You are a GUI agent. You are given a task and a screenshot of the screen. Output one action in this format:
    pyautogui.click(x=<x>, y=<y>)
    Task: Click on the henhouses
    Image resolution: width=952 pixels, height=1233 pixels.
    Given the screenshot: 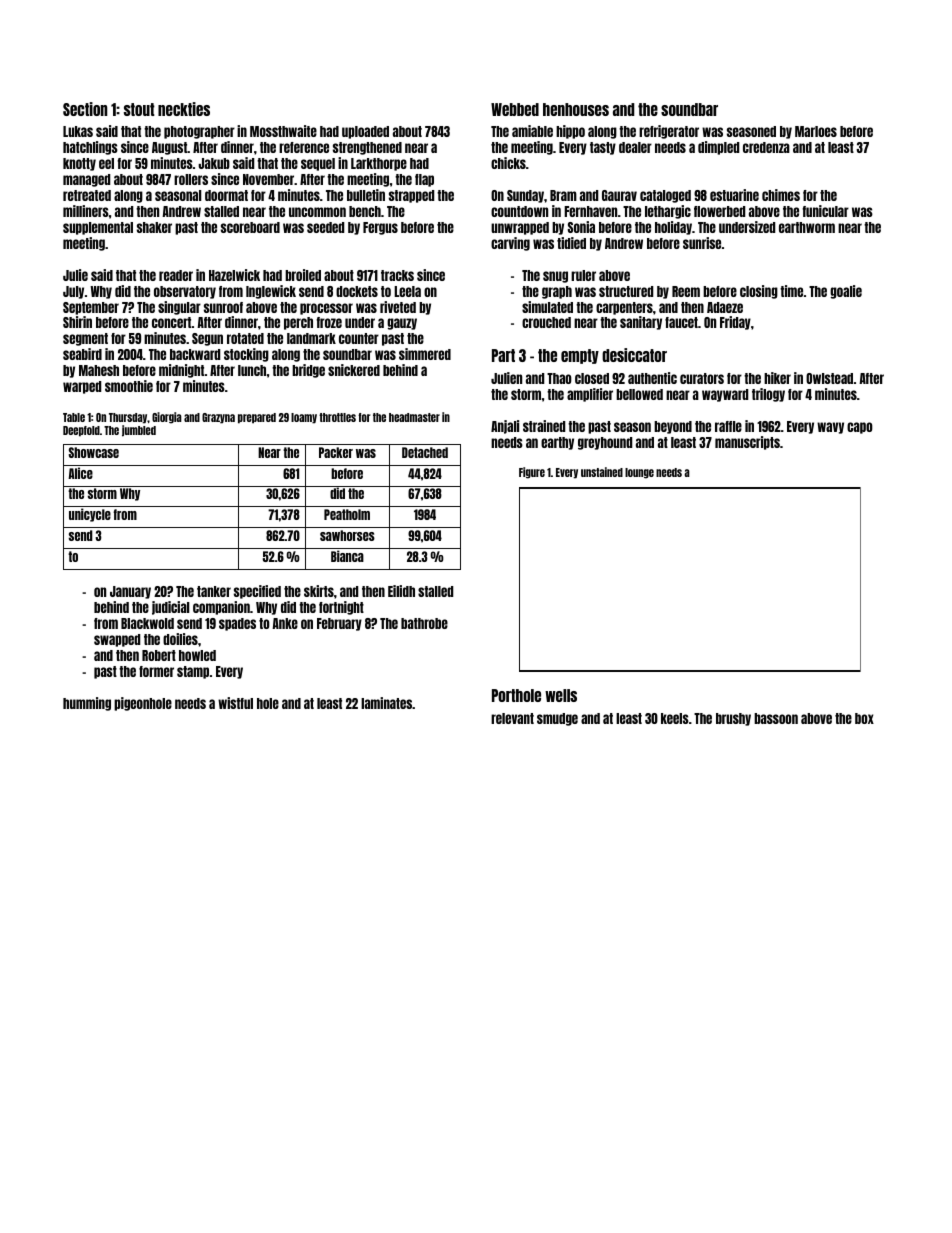 What is the action you would take?
    pyautogui.click(x=576, y=109)
